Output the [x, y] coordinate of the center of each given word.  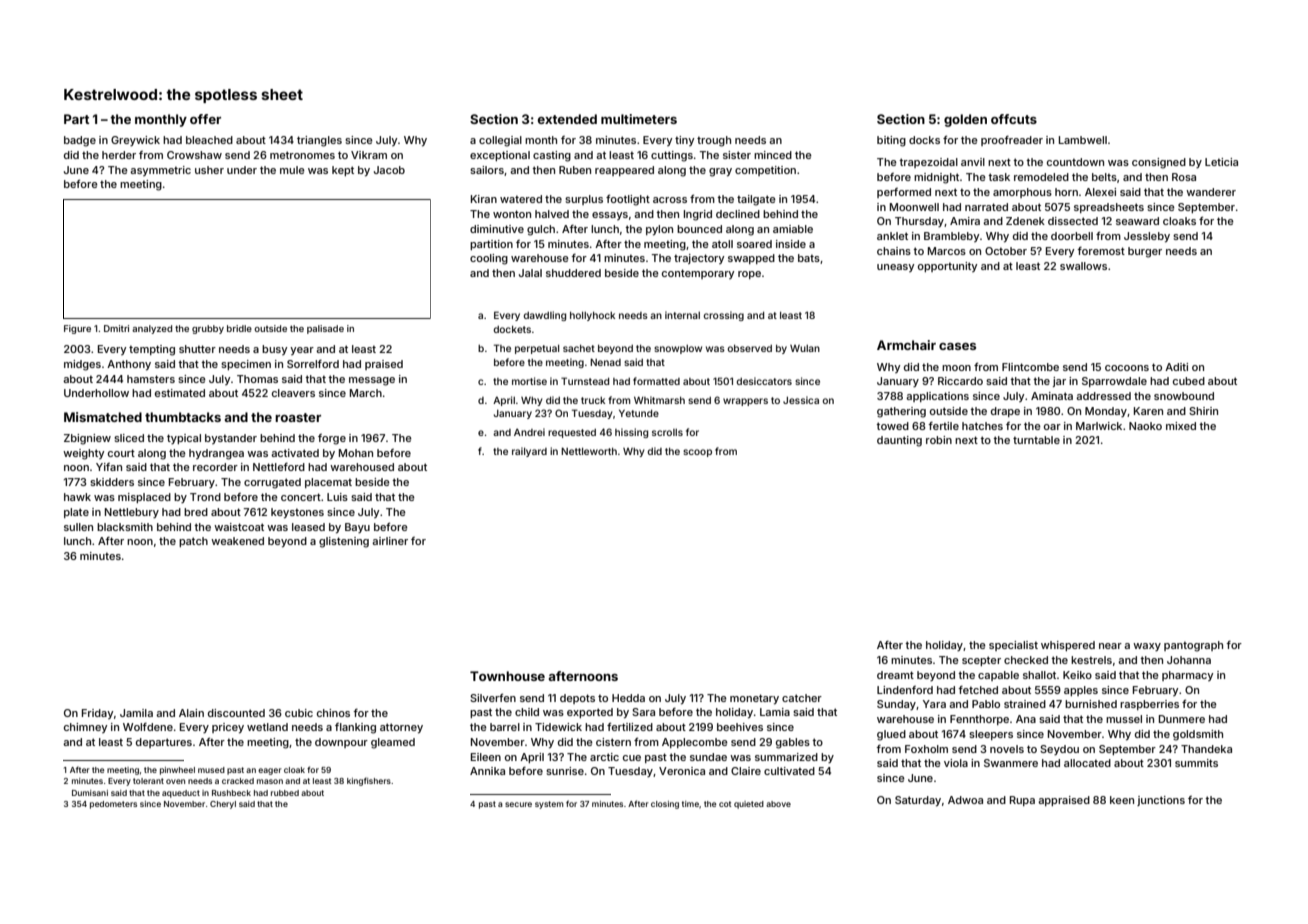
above [778, 804]
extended [567, 119]
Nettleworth [589, 451]
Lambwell [1083, 140]
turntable [1036, 440]
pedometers [113, 805]
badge [80, 141]
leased [308, 527]
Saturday [918, 801]
